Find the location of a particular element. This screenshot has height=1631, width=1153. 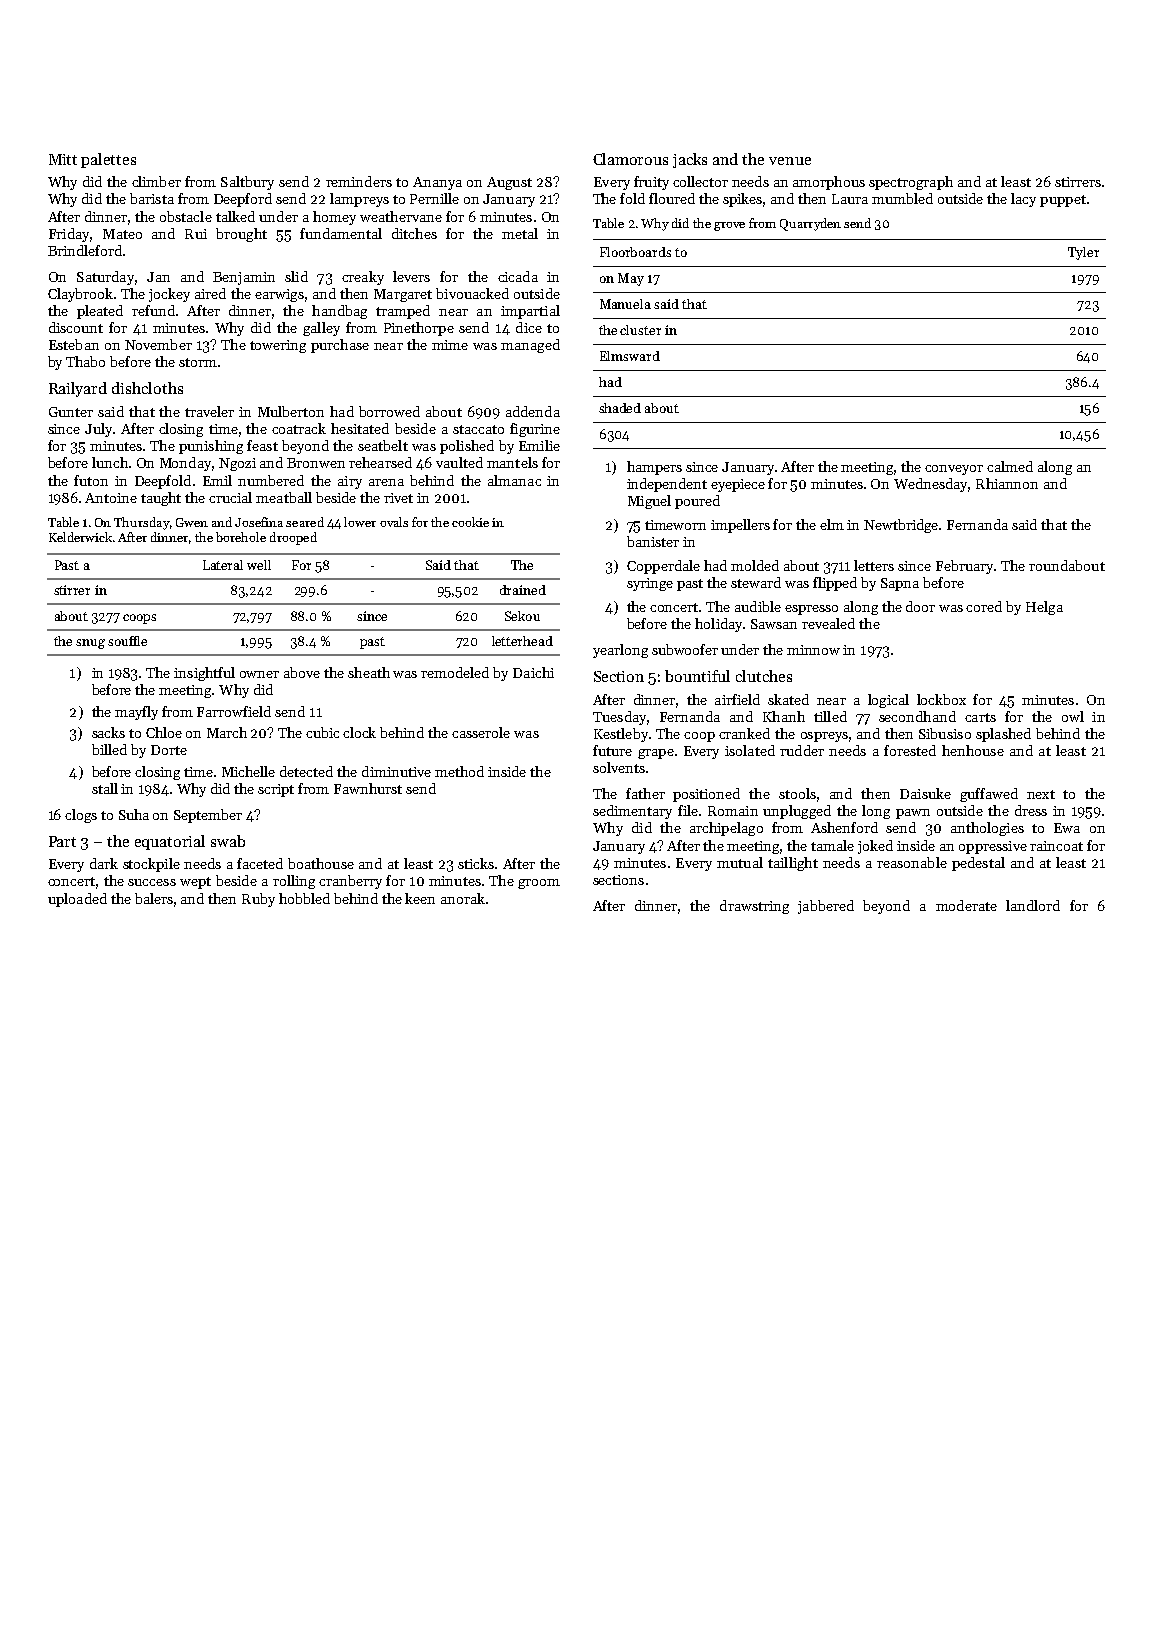

Lateral is located at coordinates (223, 565).
